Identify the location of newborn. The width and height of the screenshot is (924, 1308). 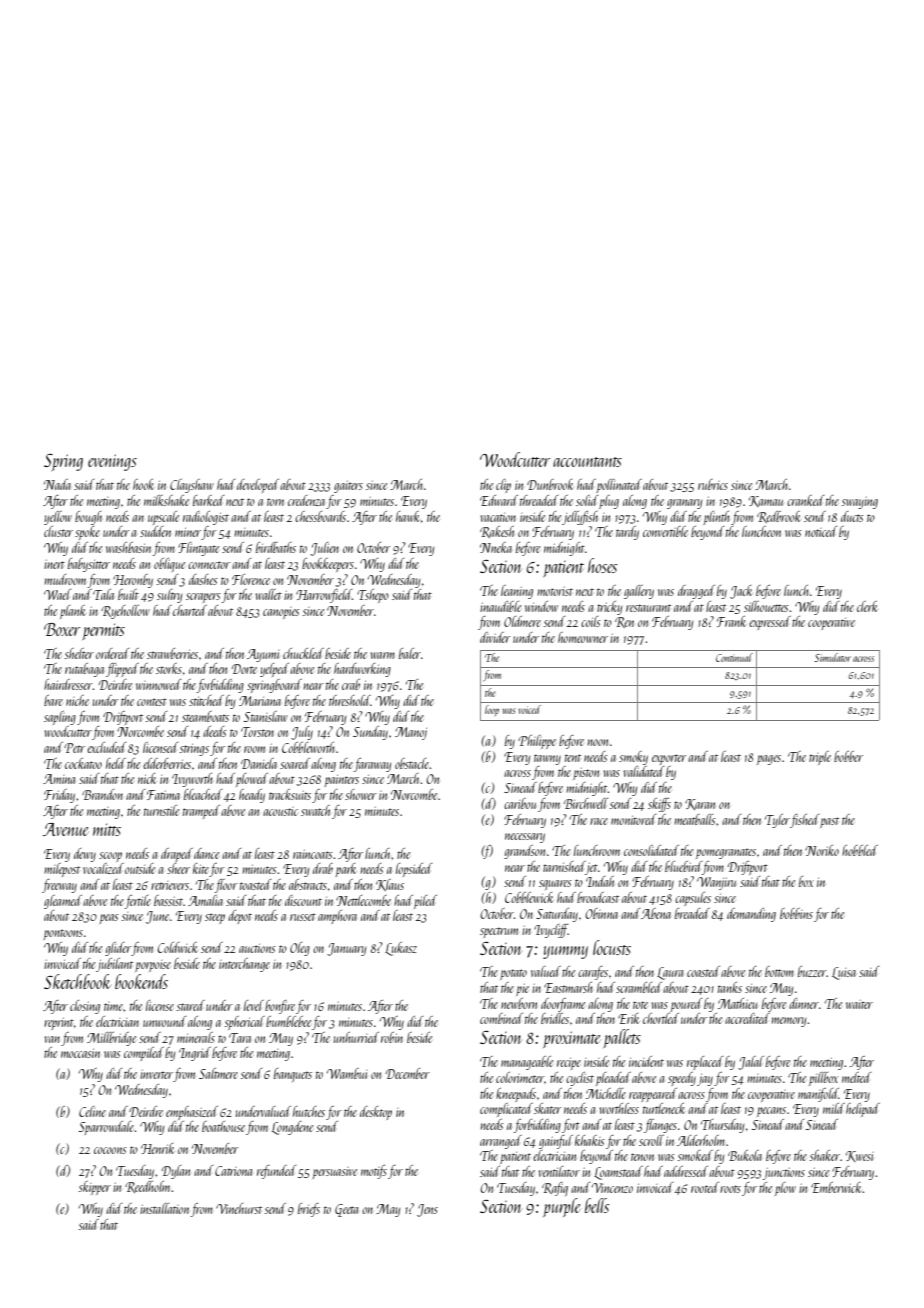
(519, 1003).
